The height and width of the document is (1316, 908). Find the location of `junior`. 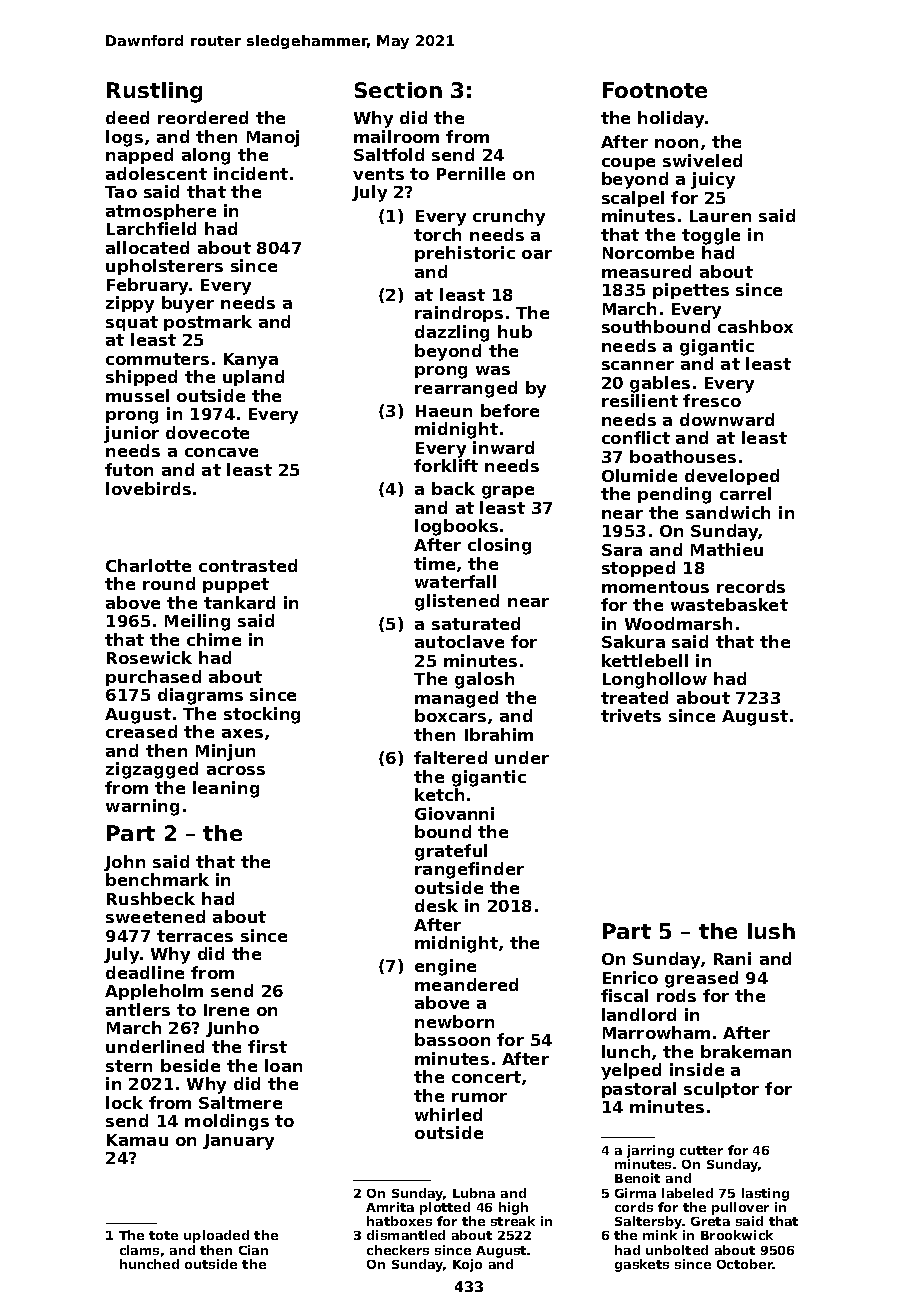

junior is located at coordinates (131, 434).
